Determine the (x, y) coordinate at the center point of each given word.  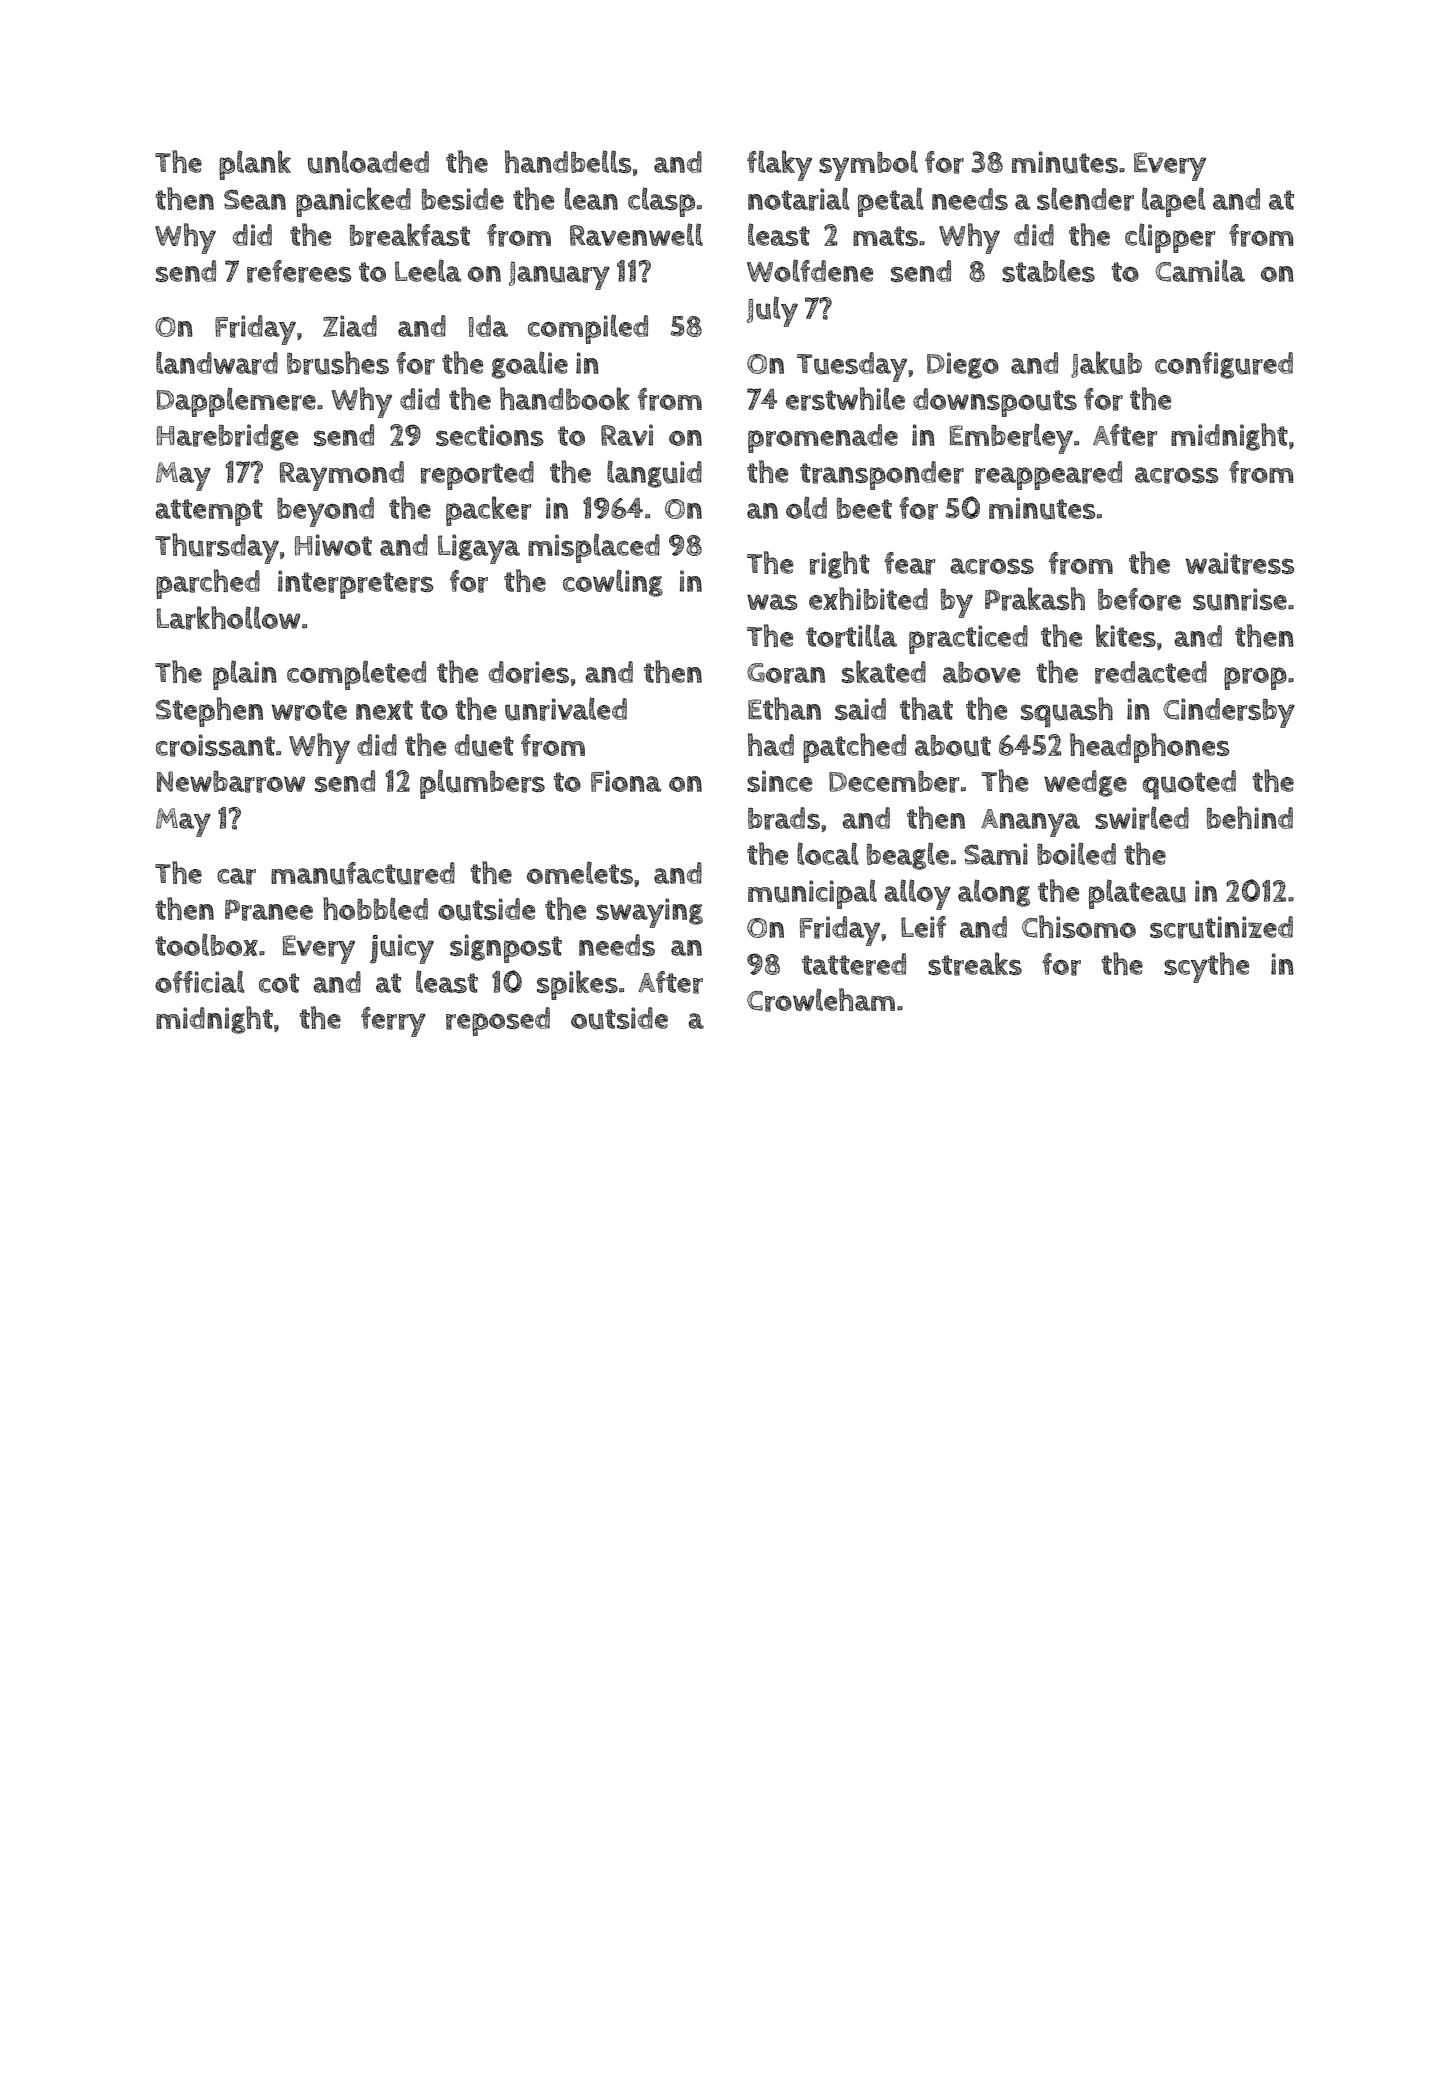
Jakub (1106, 364)
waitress (1240, 563)
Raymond (342, 476)
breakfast (410, 235)
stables (1048, 270)
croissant (215, 745)
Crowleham (821, 1000)
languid (654, 474)
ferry (393, 1022)
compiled (588, 329)
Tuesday (852, 367)
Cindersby (1229, 713)
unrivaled (566, 709)
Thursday (217, 548)
